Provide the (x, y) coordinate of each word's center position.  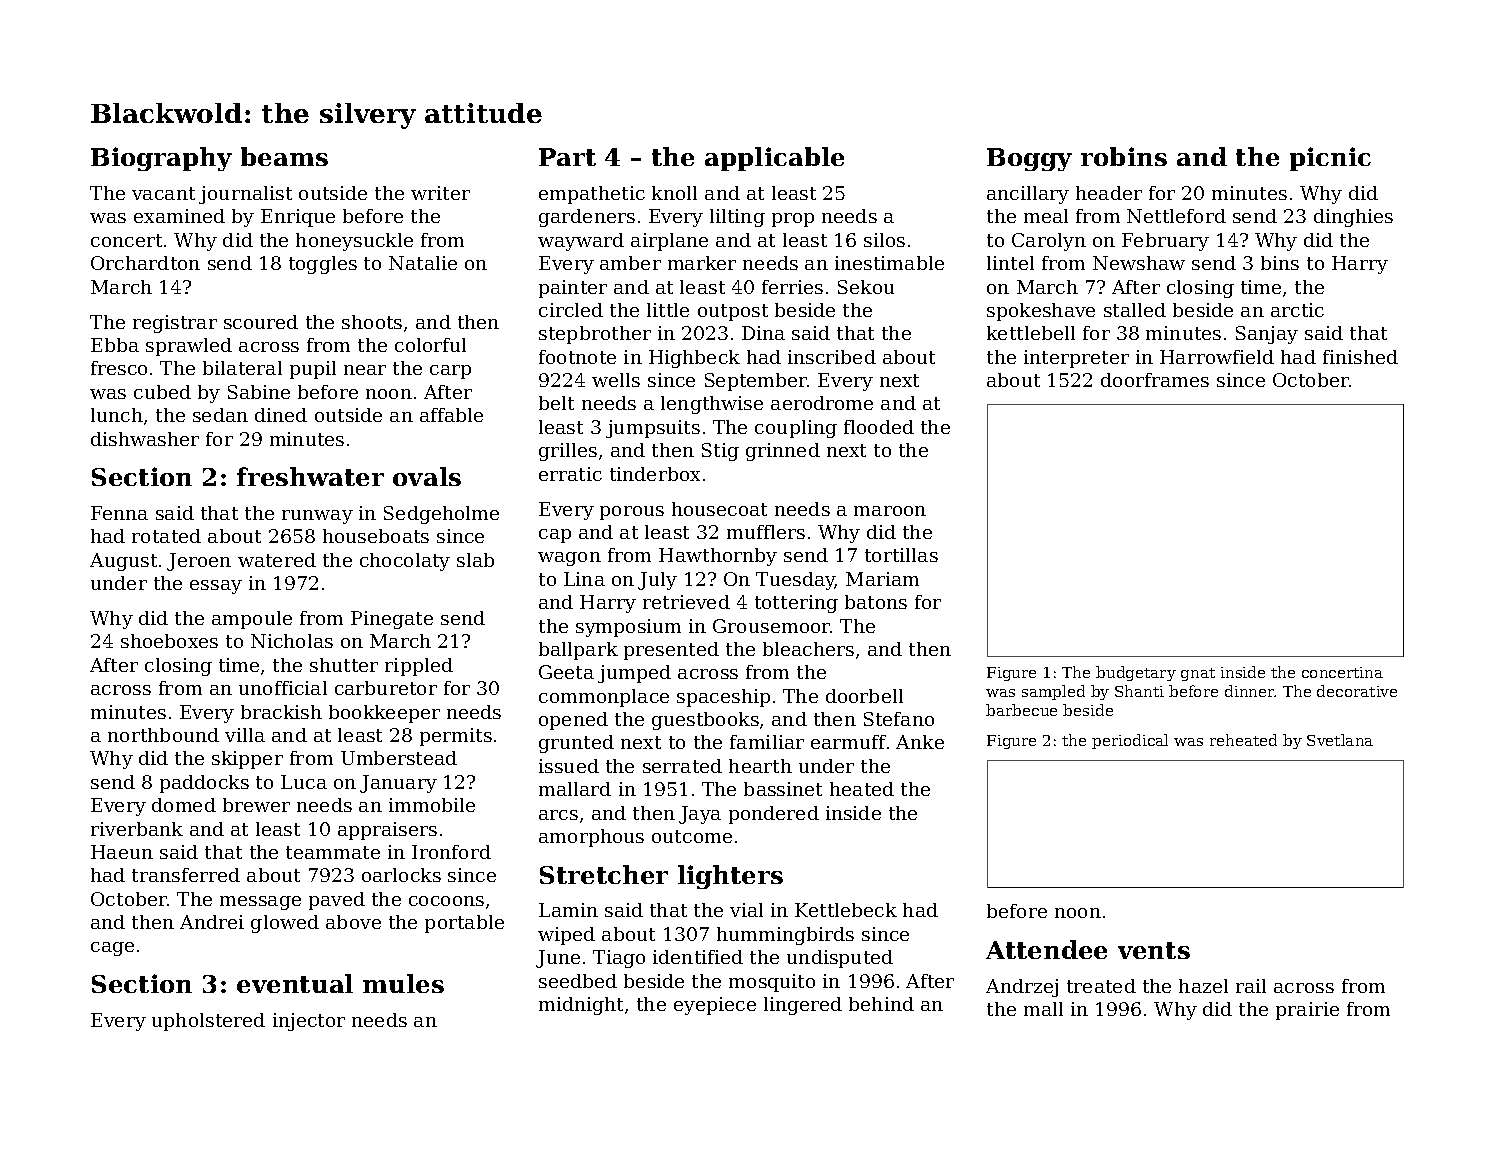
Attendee (1046, 949)
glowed (285, 924)
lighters (730, 877)
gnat (1198, 674)
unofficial (283, 688)
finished (1360, 357)
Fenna (119, 513)
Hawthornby (718, 557)
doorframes (1155, 380)
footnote (577, 357)
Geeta (566, 672)
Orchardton (145, 263)
